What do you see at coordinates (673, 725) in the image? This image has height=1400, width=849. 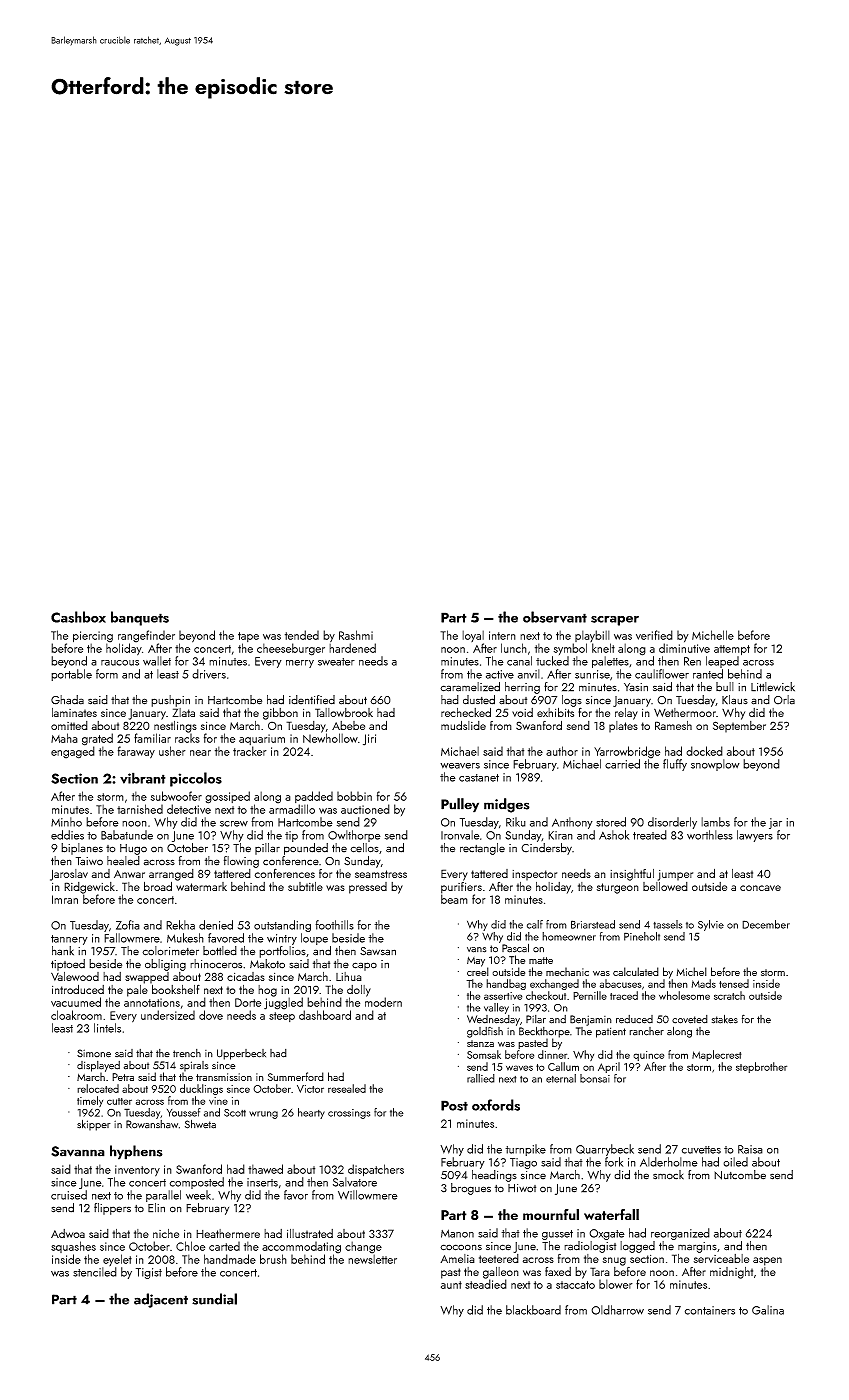 I see `Ramesh` at bounding box center [673, 725].
